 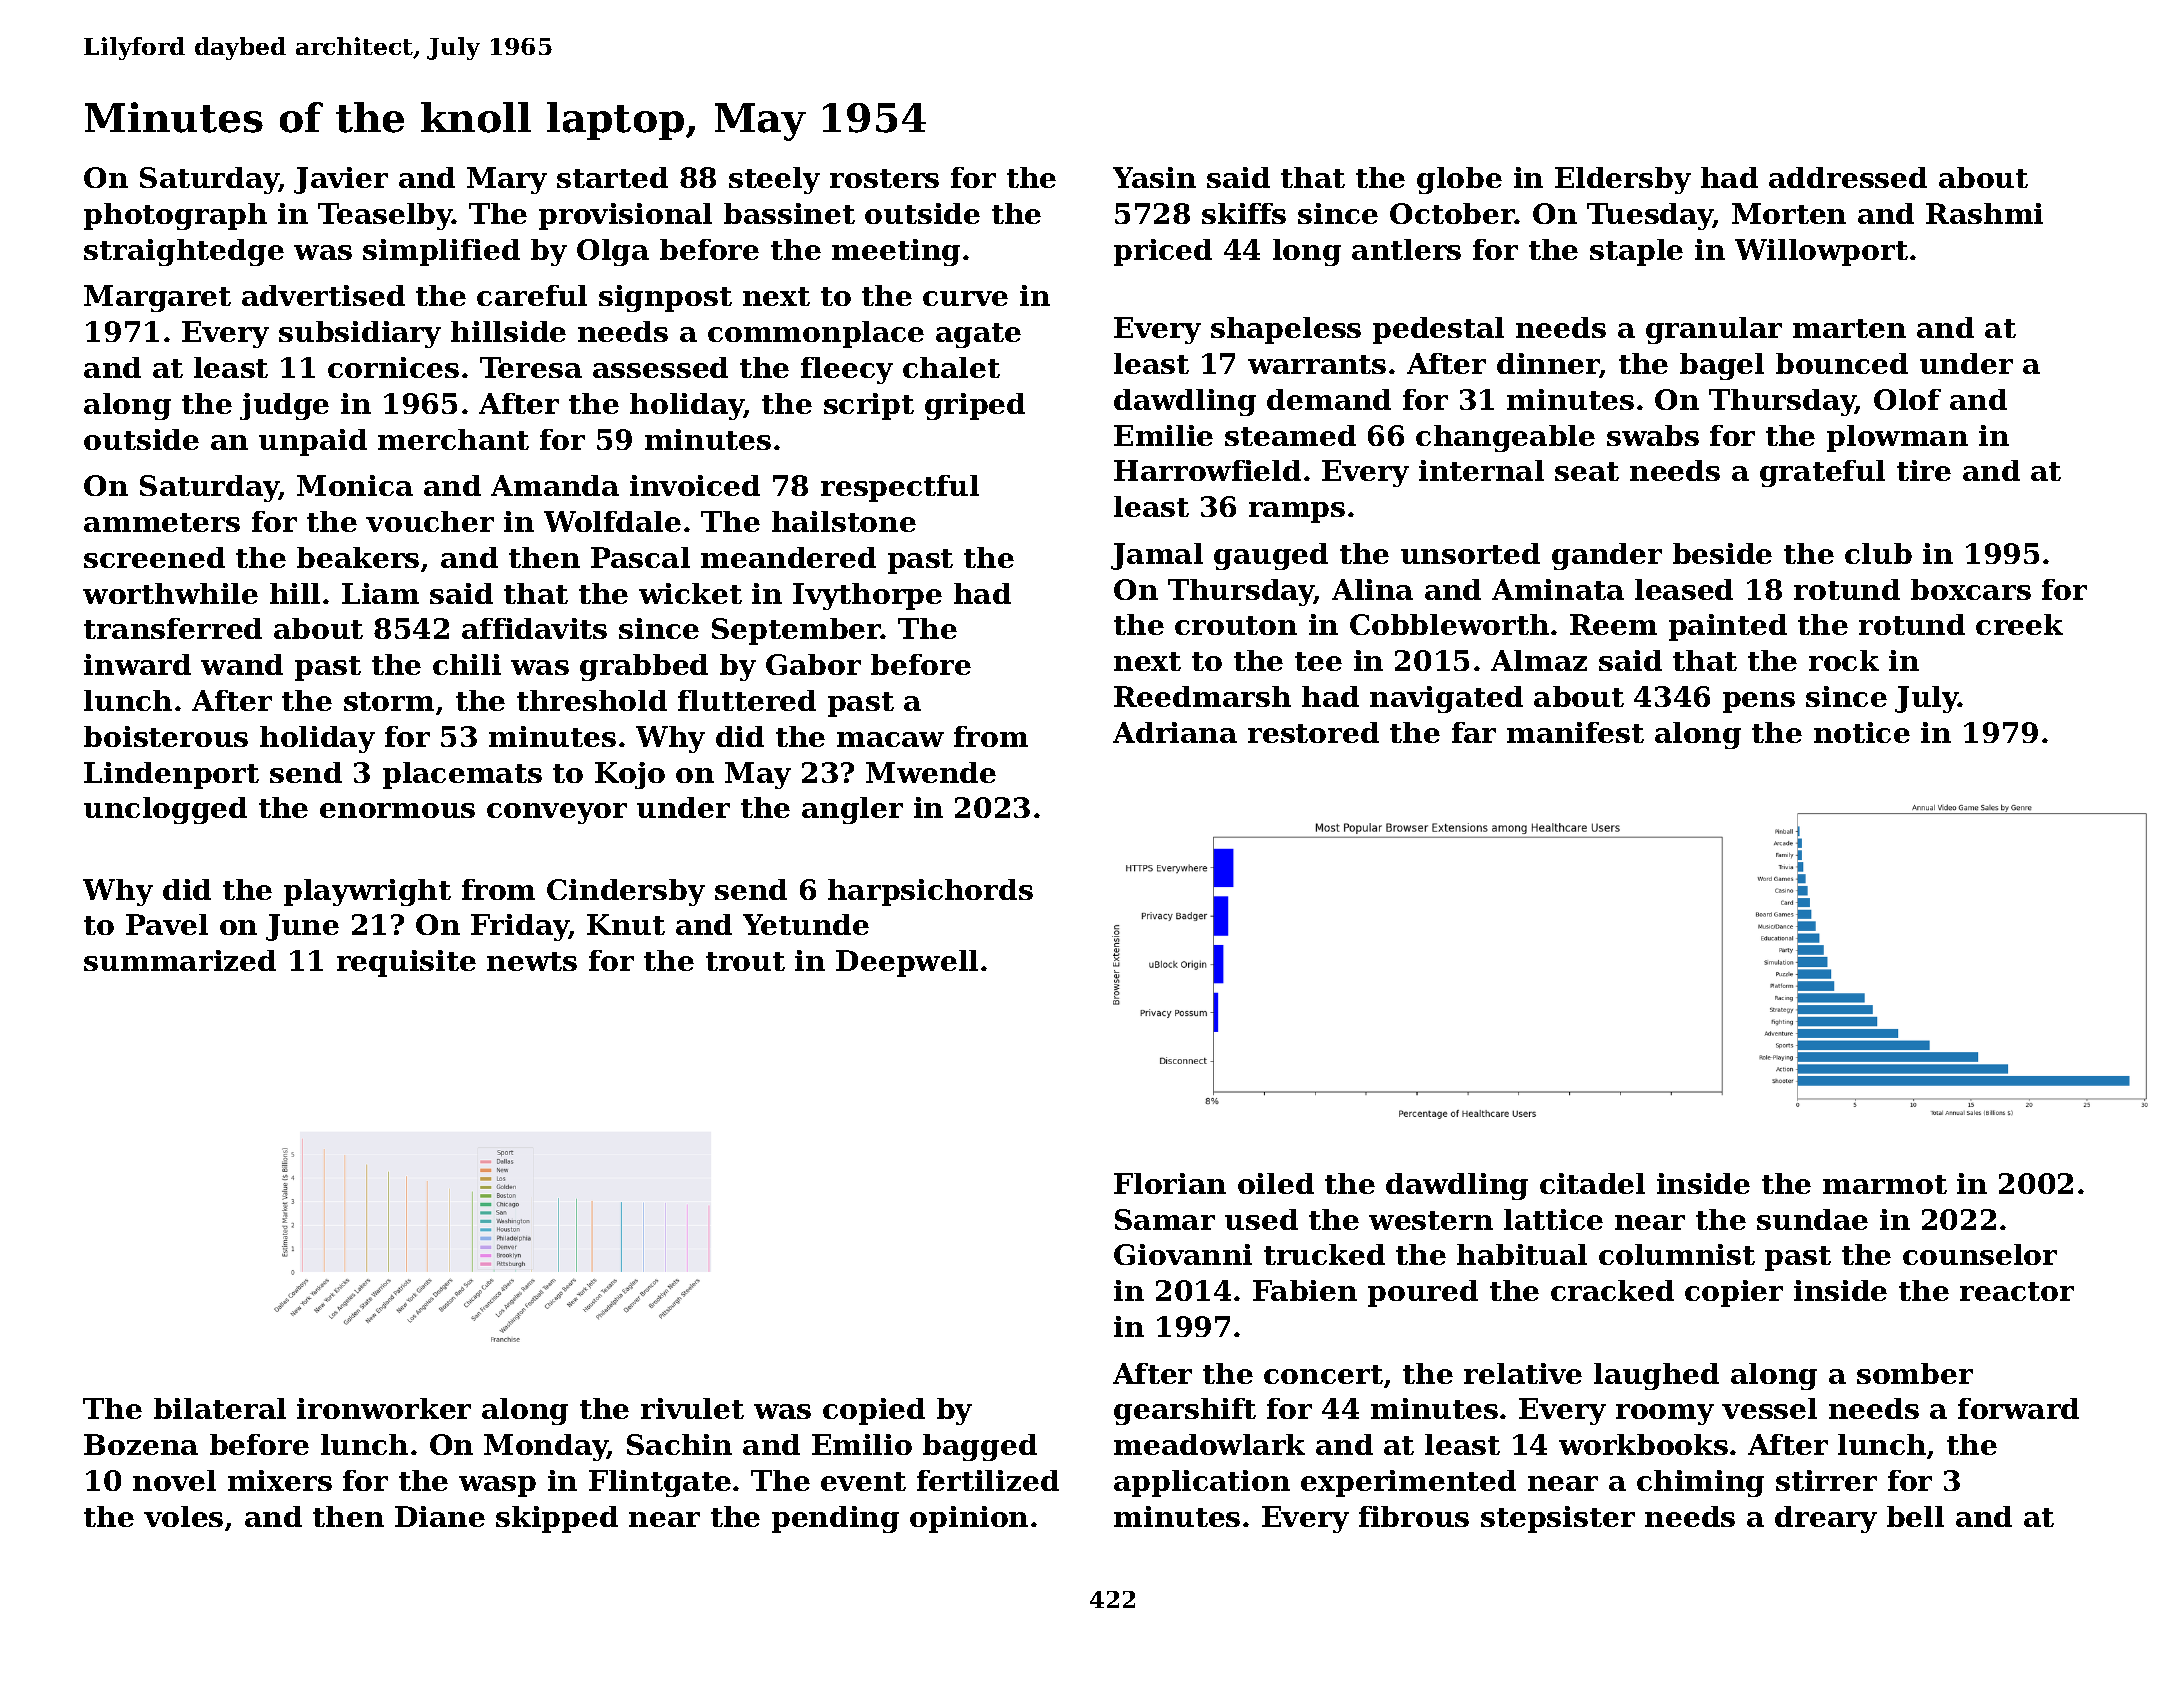 I want to click on griped, so click(x=975, y=406).
